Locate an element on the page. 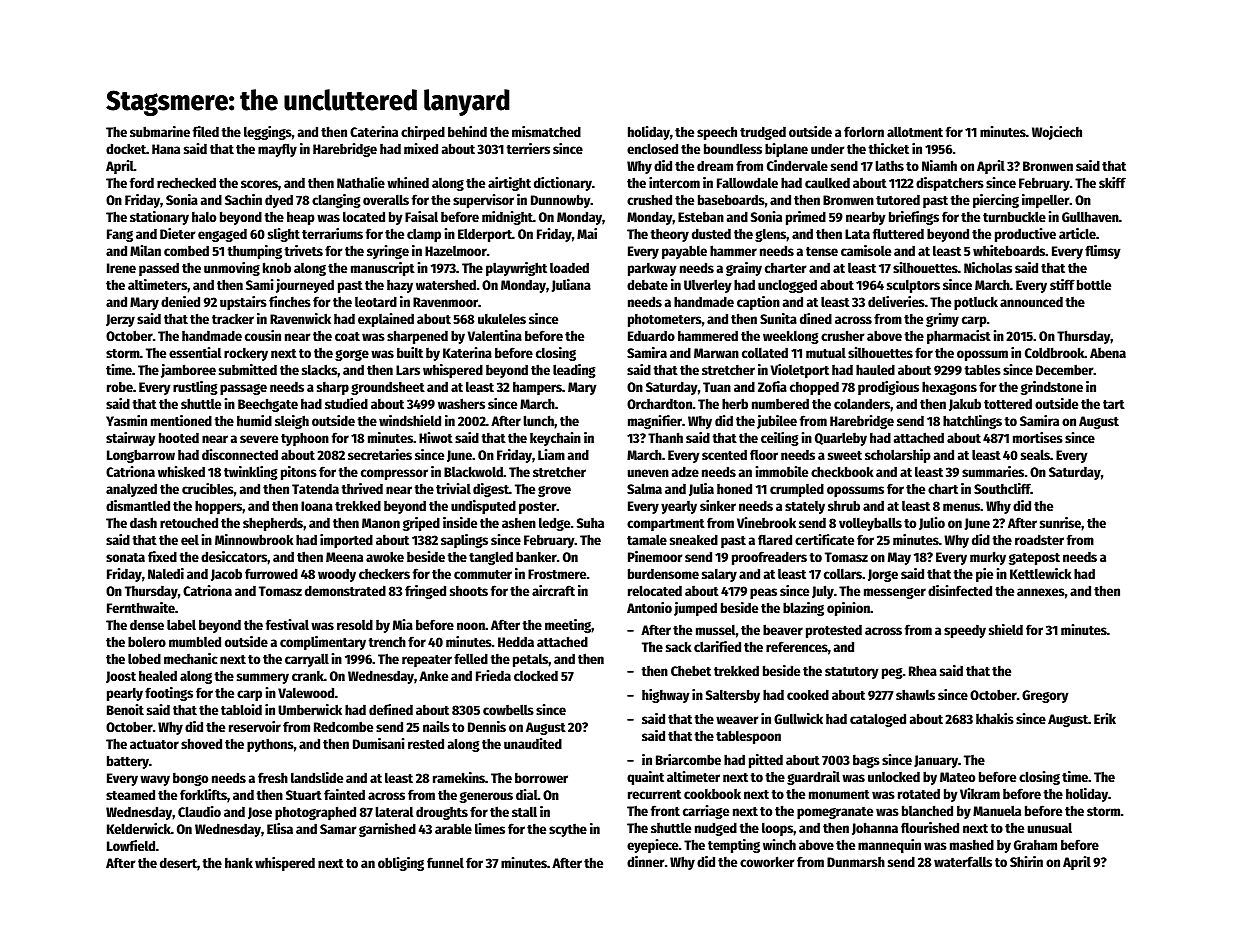  rustling is located at coordinates (195, 388).
